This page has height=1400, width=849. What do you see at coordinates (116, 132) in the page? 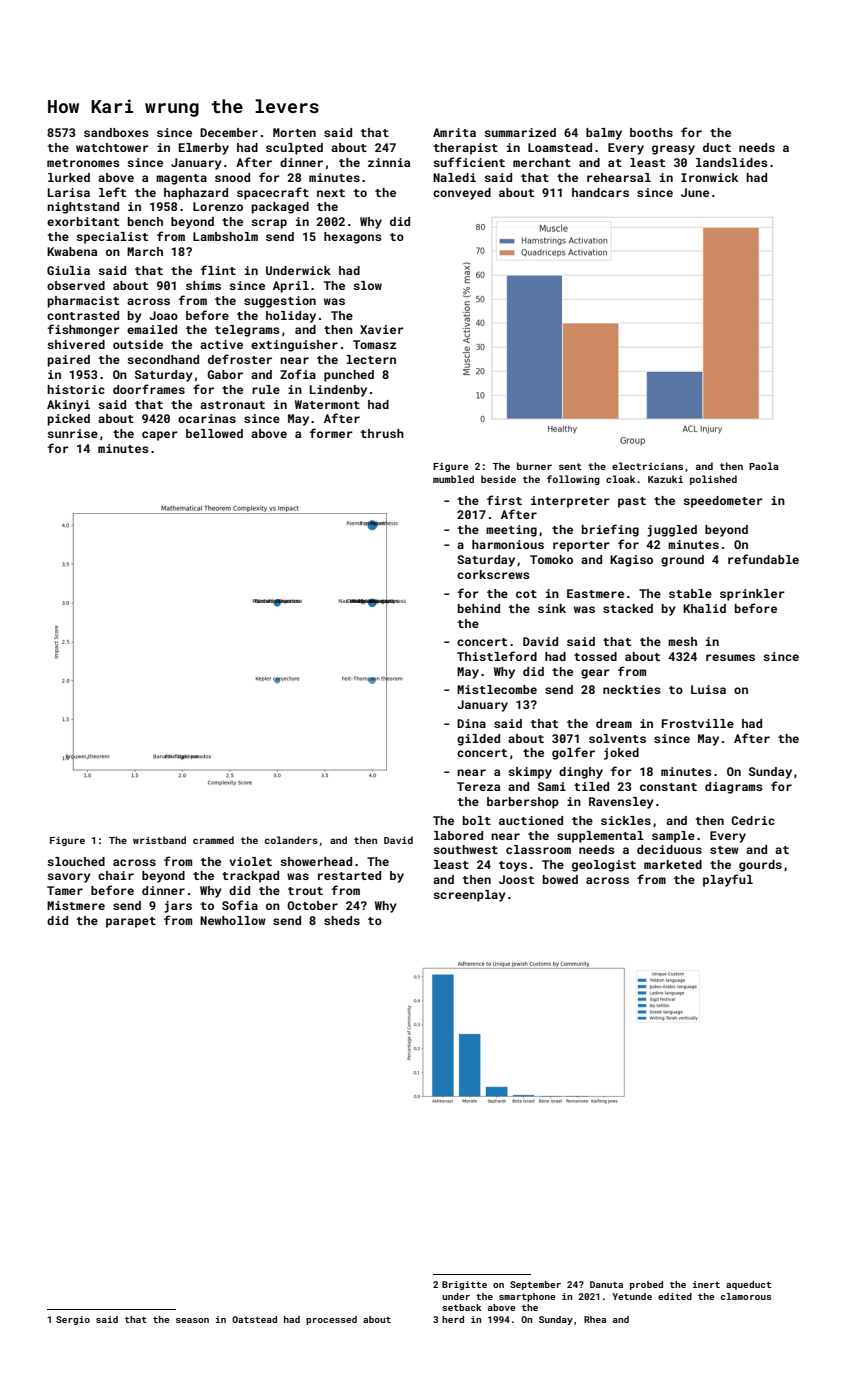
I see `sandboxes` at bounding box center [116, 132].
